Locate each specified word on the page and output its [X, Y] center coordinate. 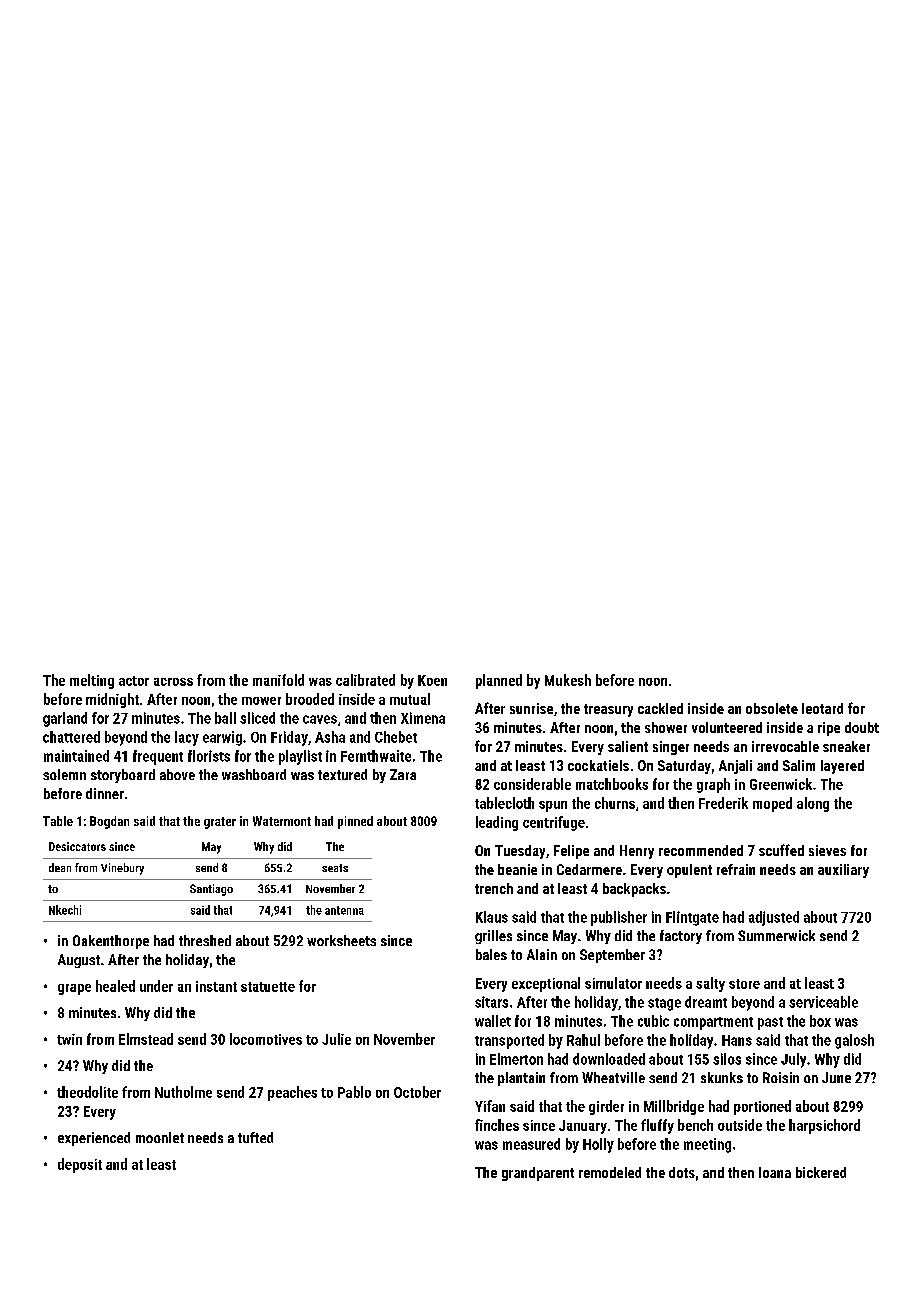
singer [671, 748]
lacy [187, 738]
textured [342, 774]
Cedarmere [589, 869]
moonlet [160, 1137]
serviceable [823, 1002]
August [79, 961]
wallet [493, 1021]
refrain [736, 869]
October [417, 1092]
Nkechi [65, 910]
